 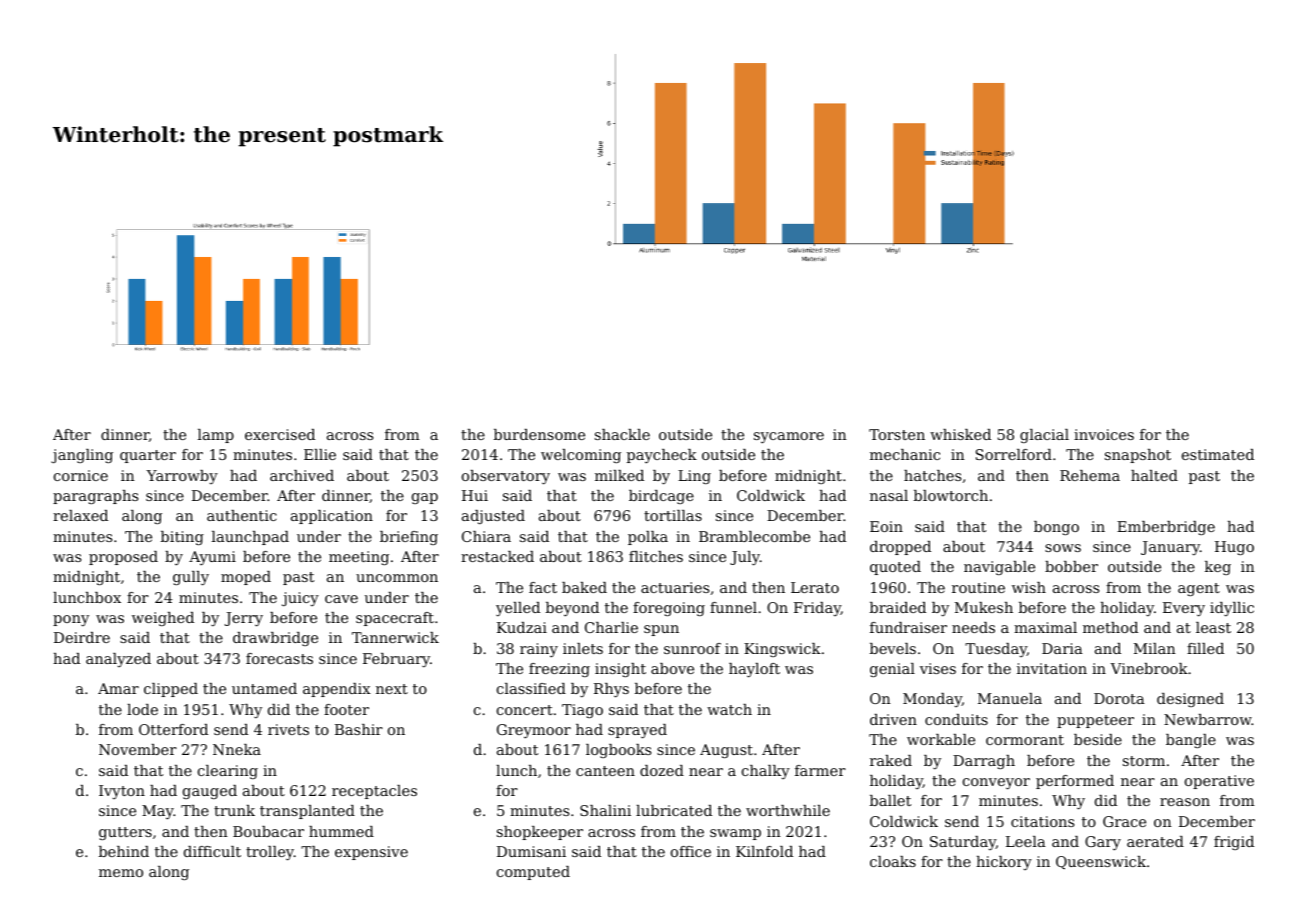 What do you see at coordinates (124, 851) in the screenshot?
I see `behind` at bounding box center [124, 851].
